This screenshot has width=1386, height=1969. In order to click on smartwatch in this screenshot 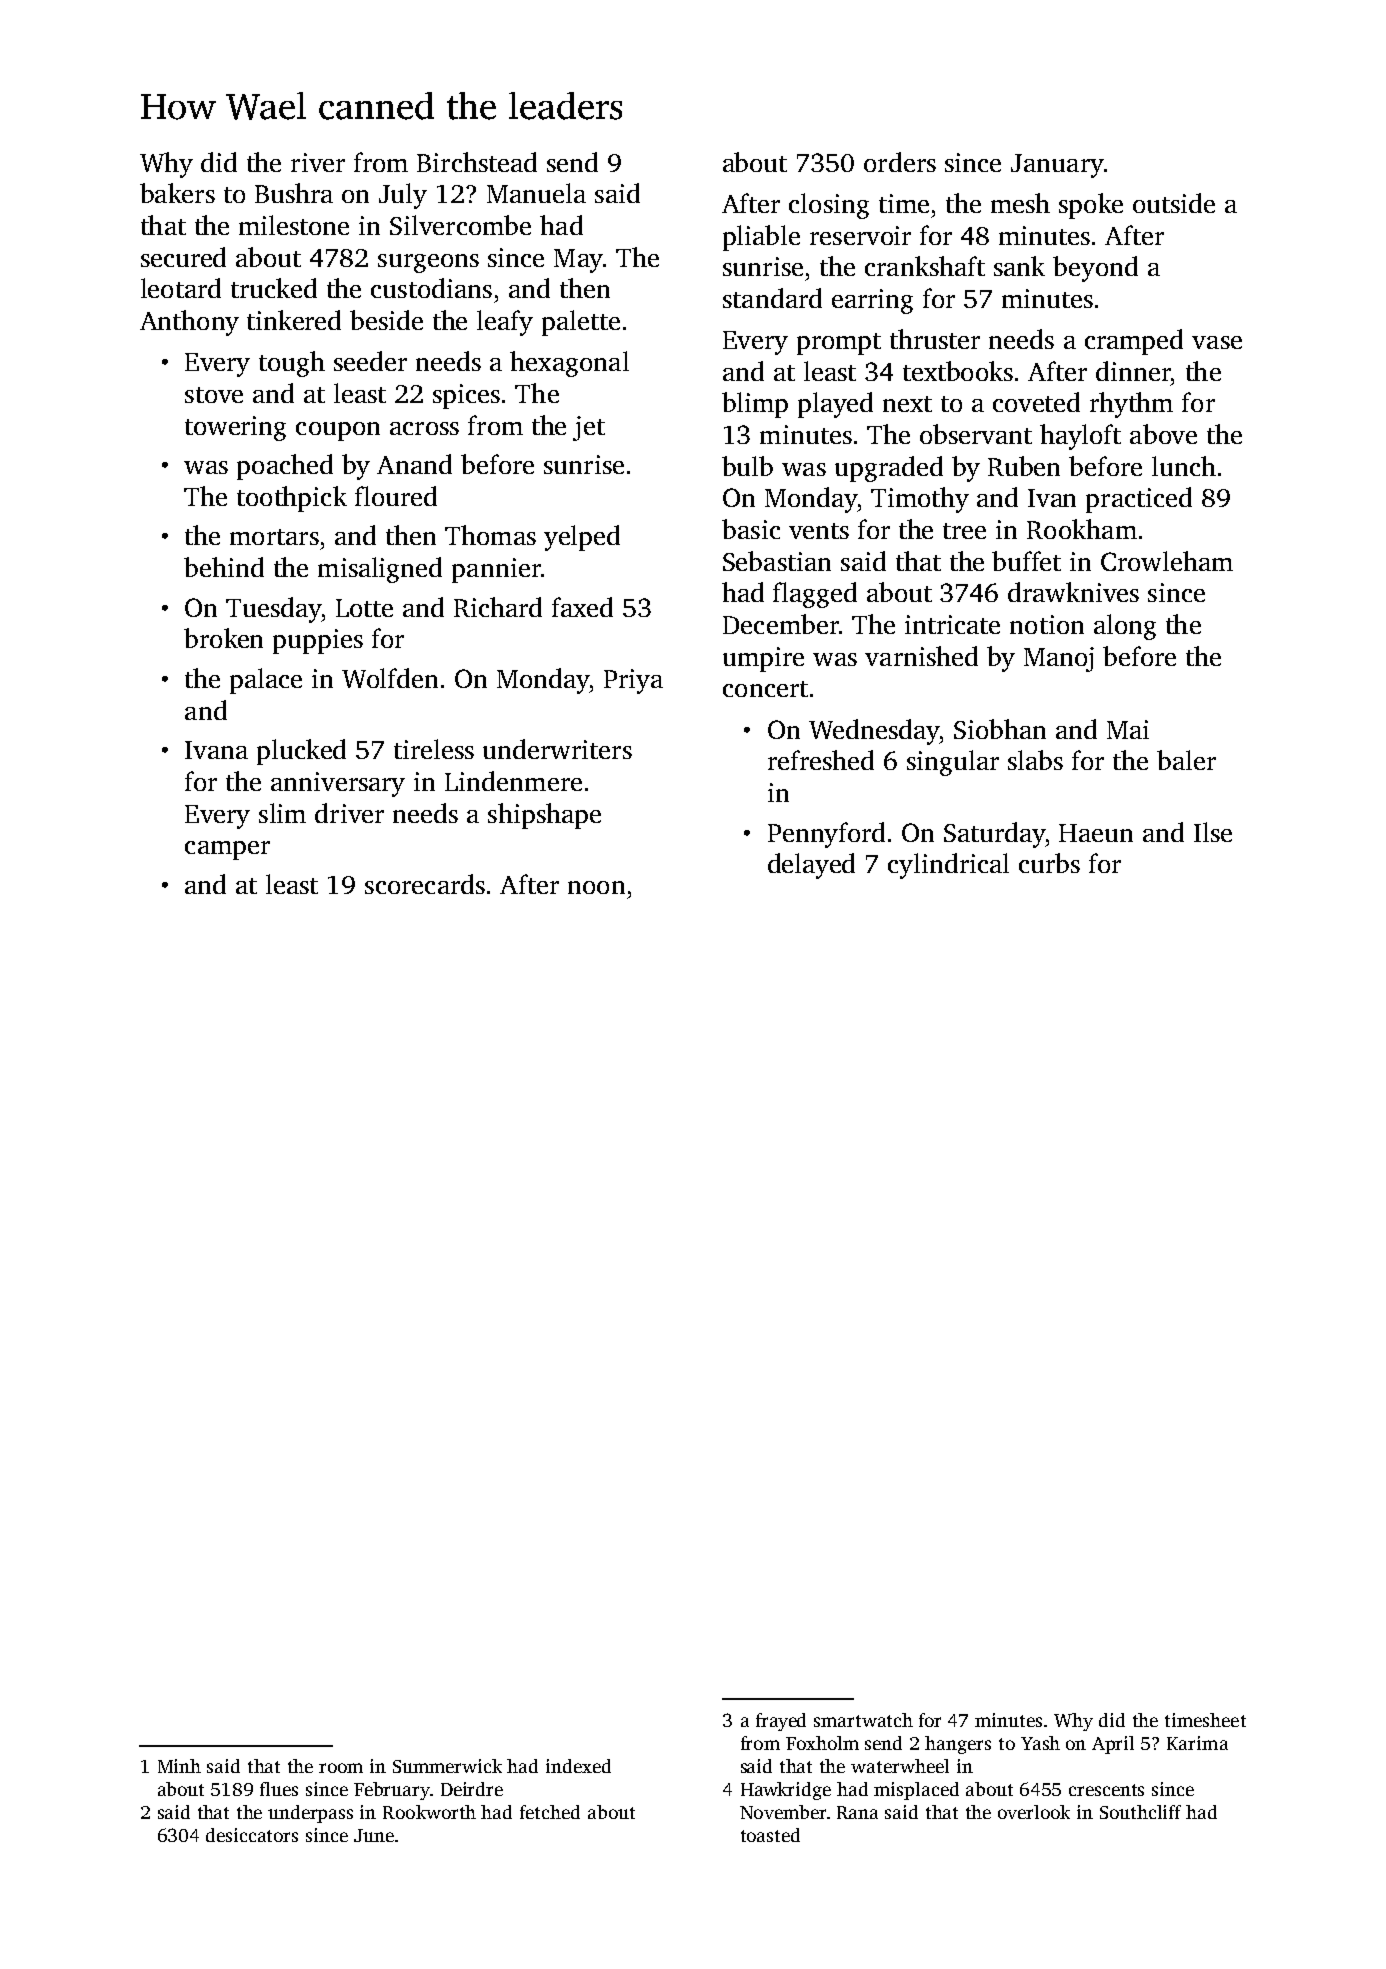, I will do `click(863, 1720)`.
